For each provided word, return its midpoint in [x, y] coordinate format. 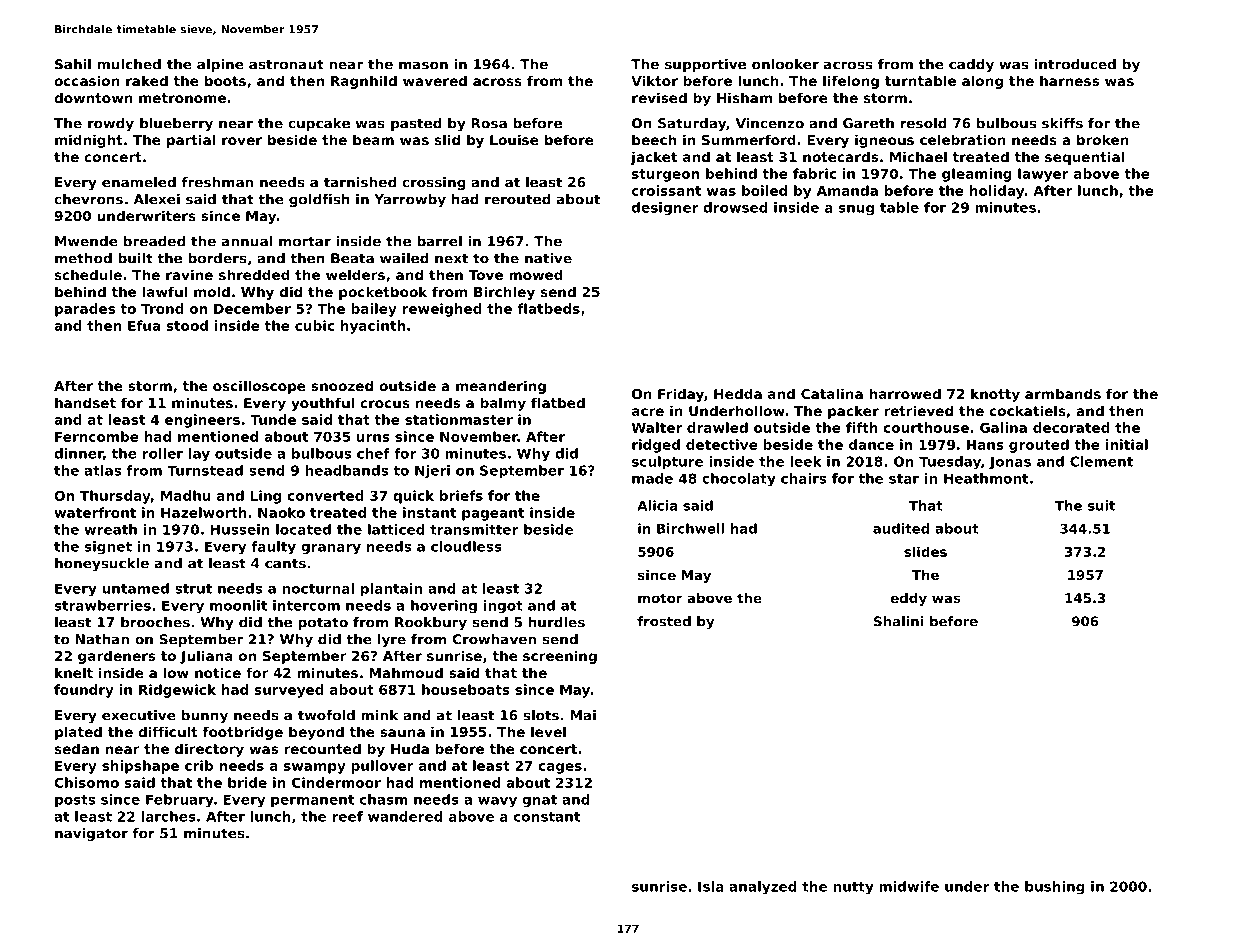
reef [347, 816]
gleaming [977, 175]
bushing [1055, 888]
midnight [89, 141]
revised [659, 97]
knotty [995, 395]
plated [78, 733]
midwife [909, 886]
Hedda [738, 393]
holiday [997, 192]
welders [355, 274]
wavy [497, 802]
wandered [405, 816]
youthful [323, 404]
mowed [536, 274]
